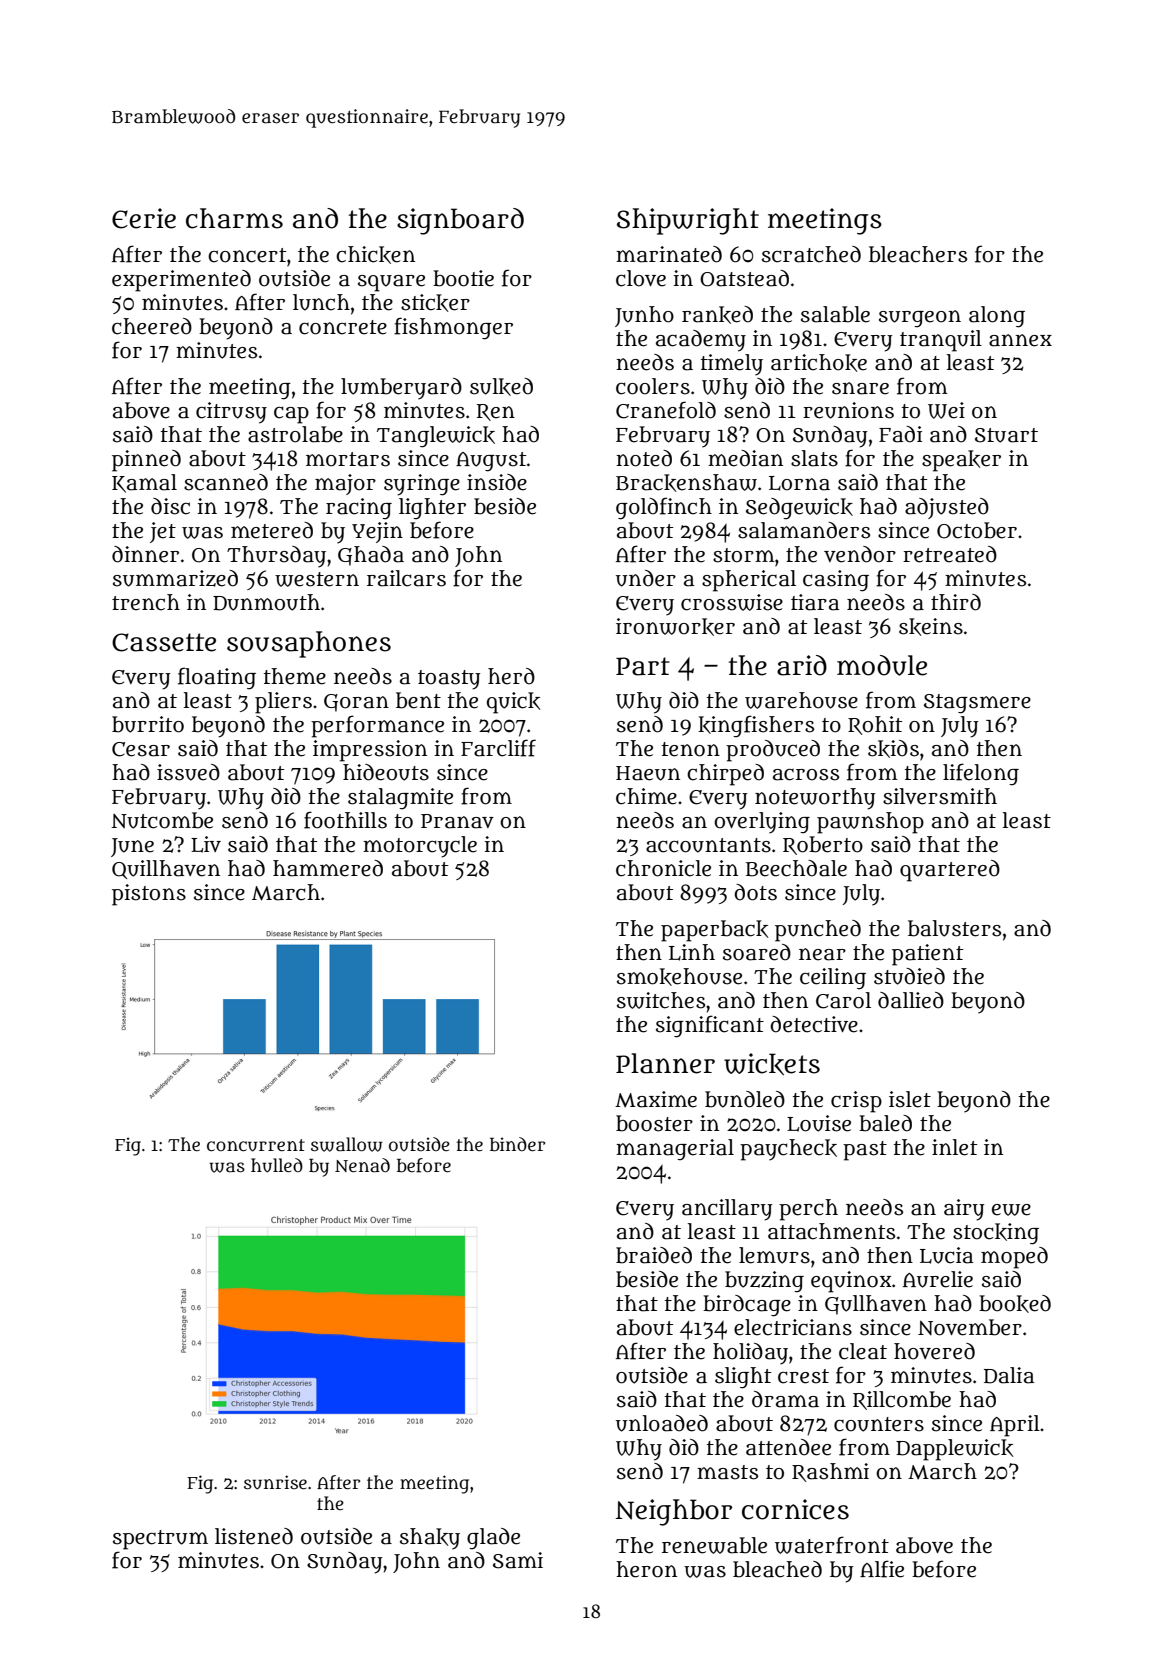  I want to click on pliers, so click(283, 703).
